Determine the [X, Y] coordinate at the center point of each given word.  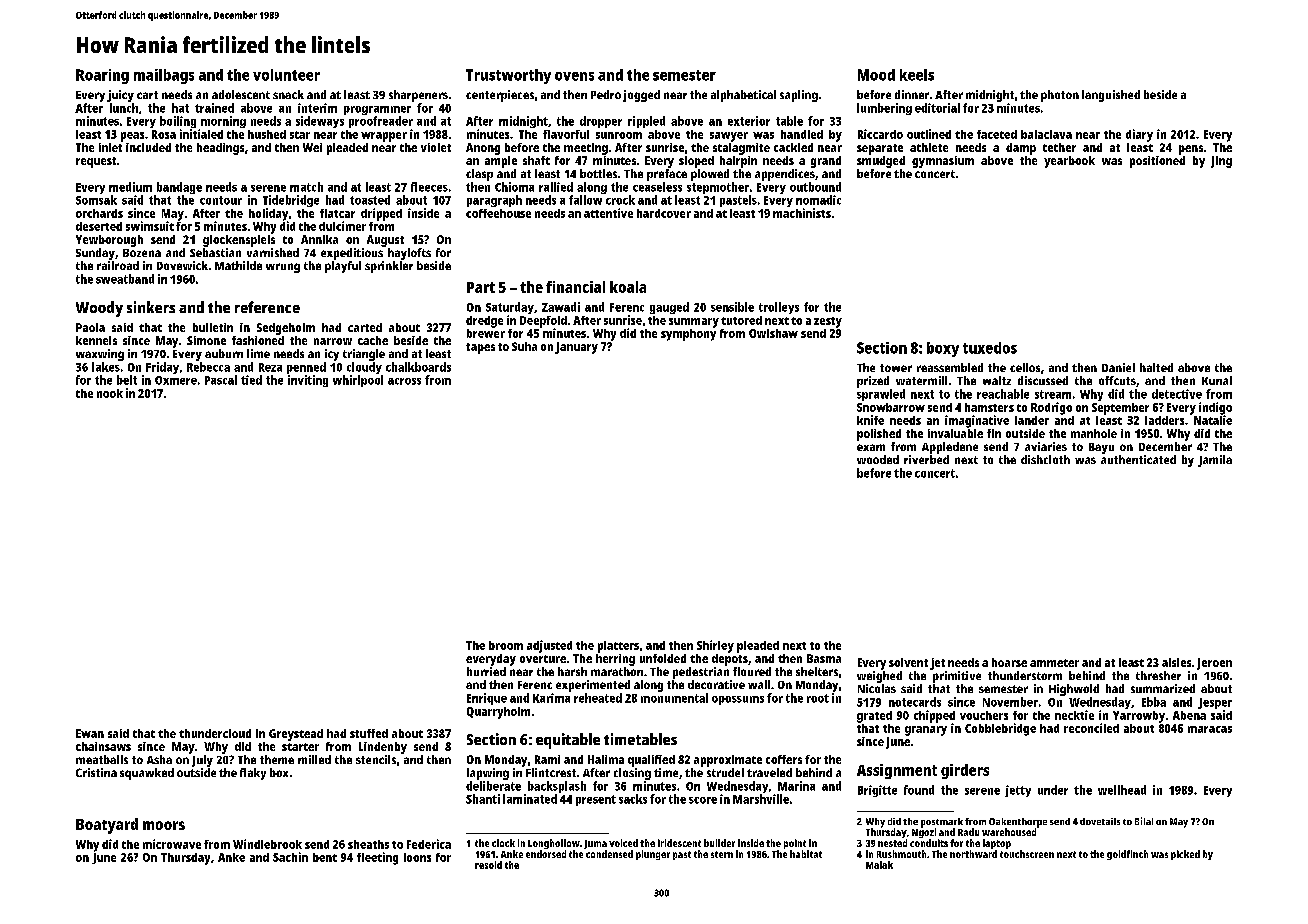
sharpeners [418, 96]
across [404, 381]
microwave [172, 844]
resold [488, 865]
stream [1053, 394]
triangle [364, 355]
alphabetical [743, 96]
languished [1111, 96]
